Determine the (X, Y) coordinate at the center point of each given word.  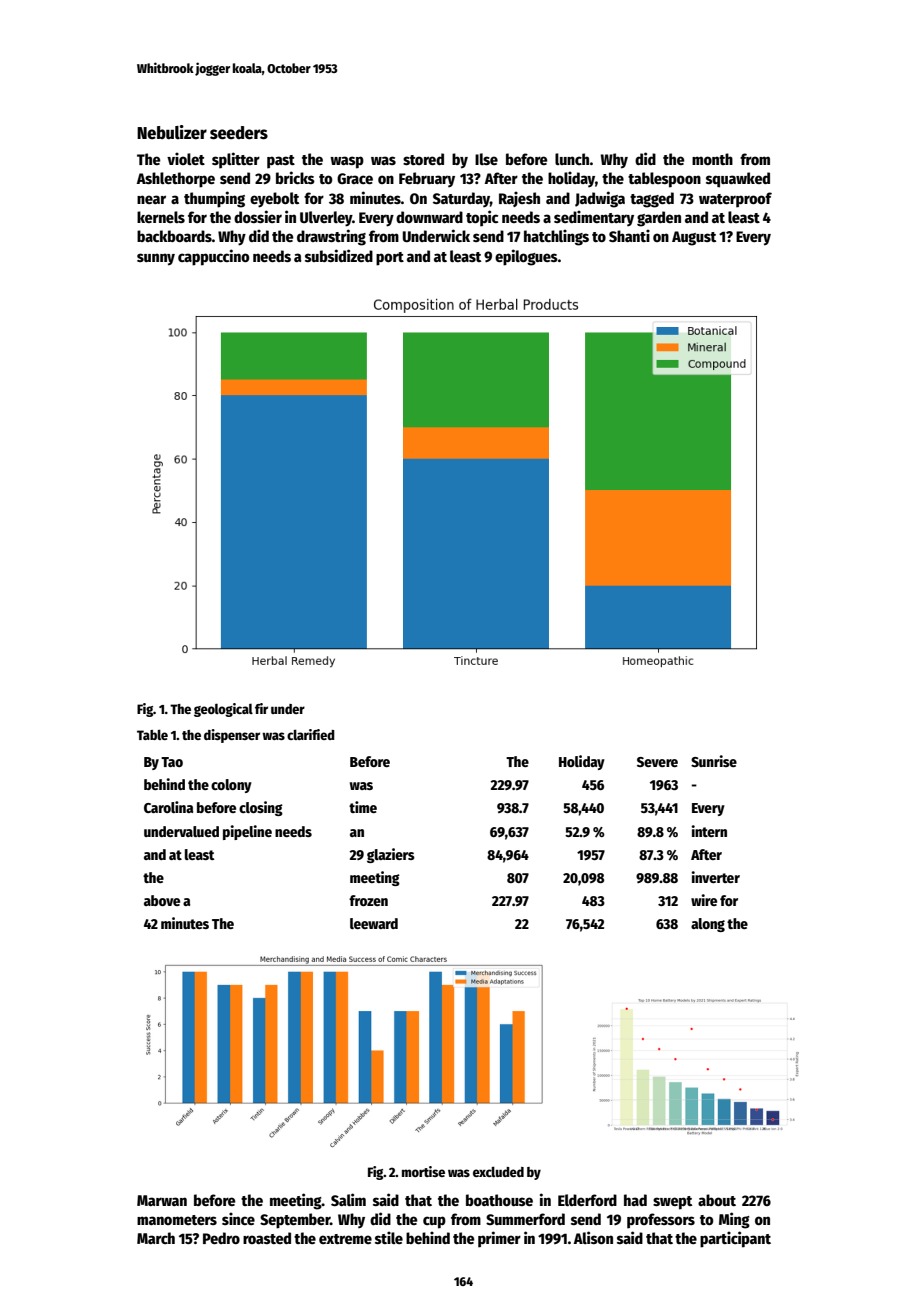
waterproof (735, 200)
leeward (374, 923)
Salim (348, 1199)
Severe (657, 762)
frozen (368, 900)
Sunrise (714, 761)
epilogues (526, 257)
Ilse (486, 159)
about (717, 1200)
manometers (177, 1220)
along (708, 925)
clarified (311, 734)
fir (261, 708)
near (151, 199)
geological (223, 710)
